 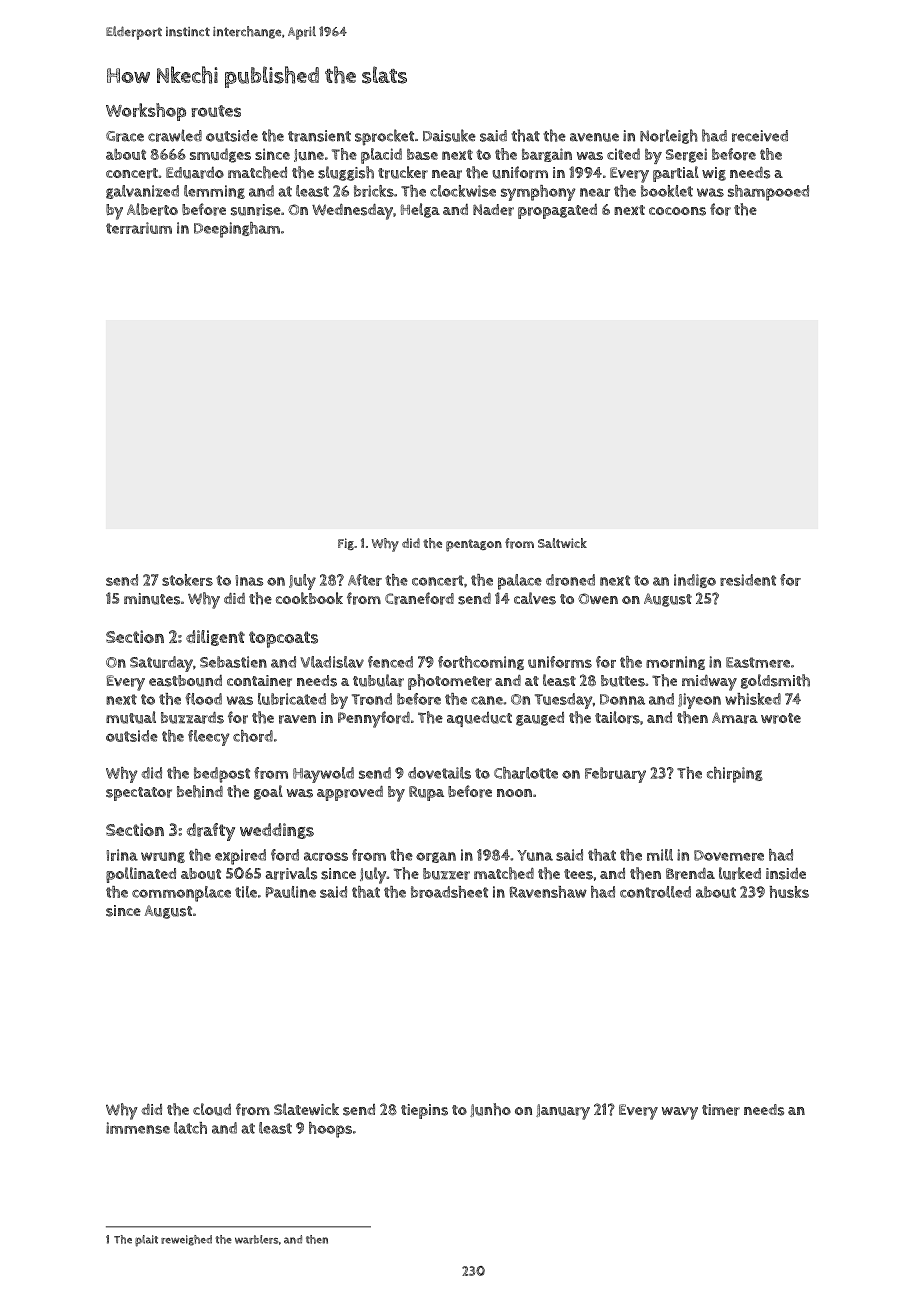 What do you see at coordinates (668, 136) in the screenshot?
I see `Norleigh` at bounding box center [668, 136].
